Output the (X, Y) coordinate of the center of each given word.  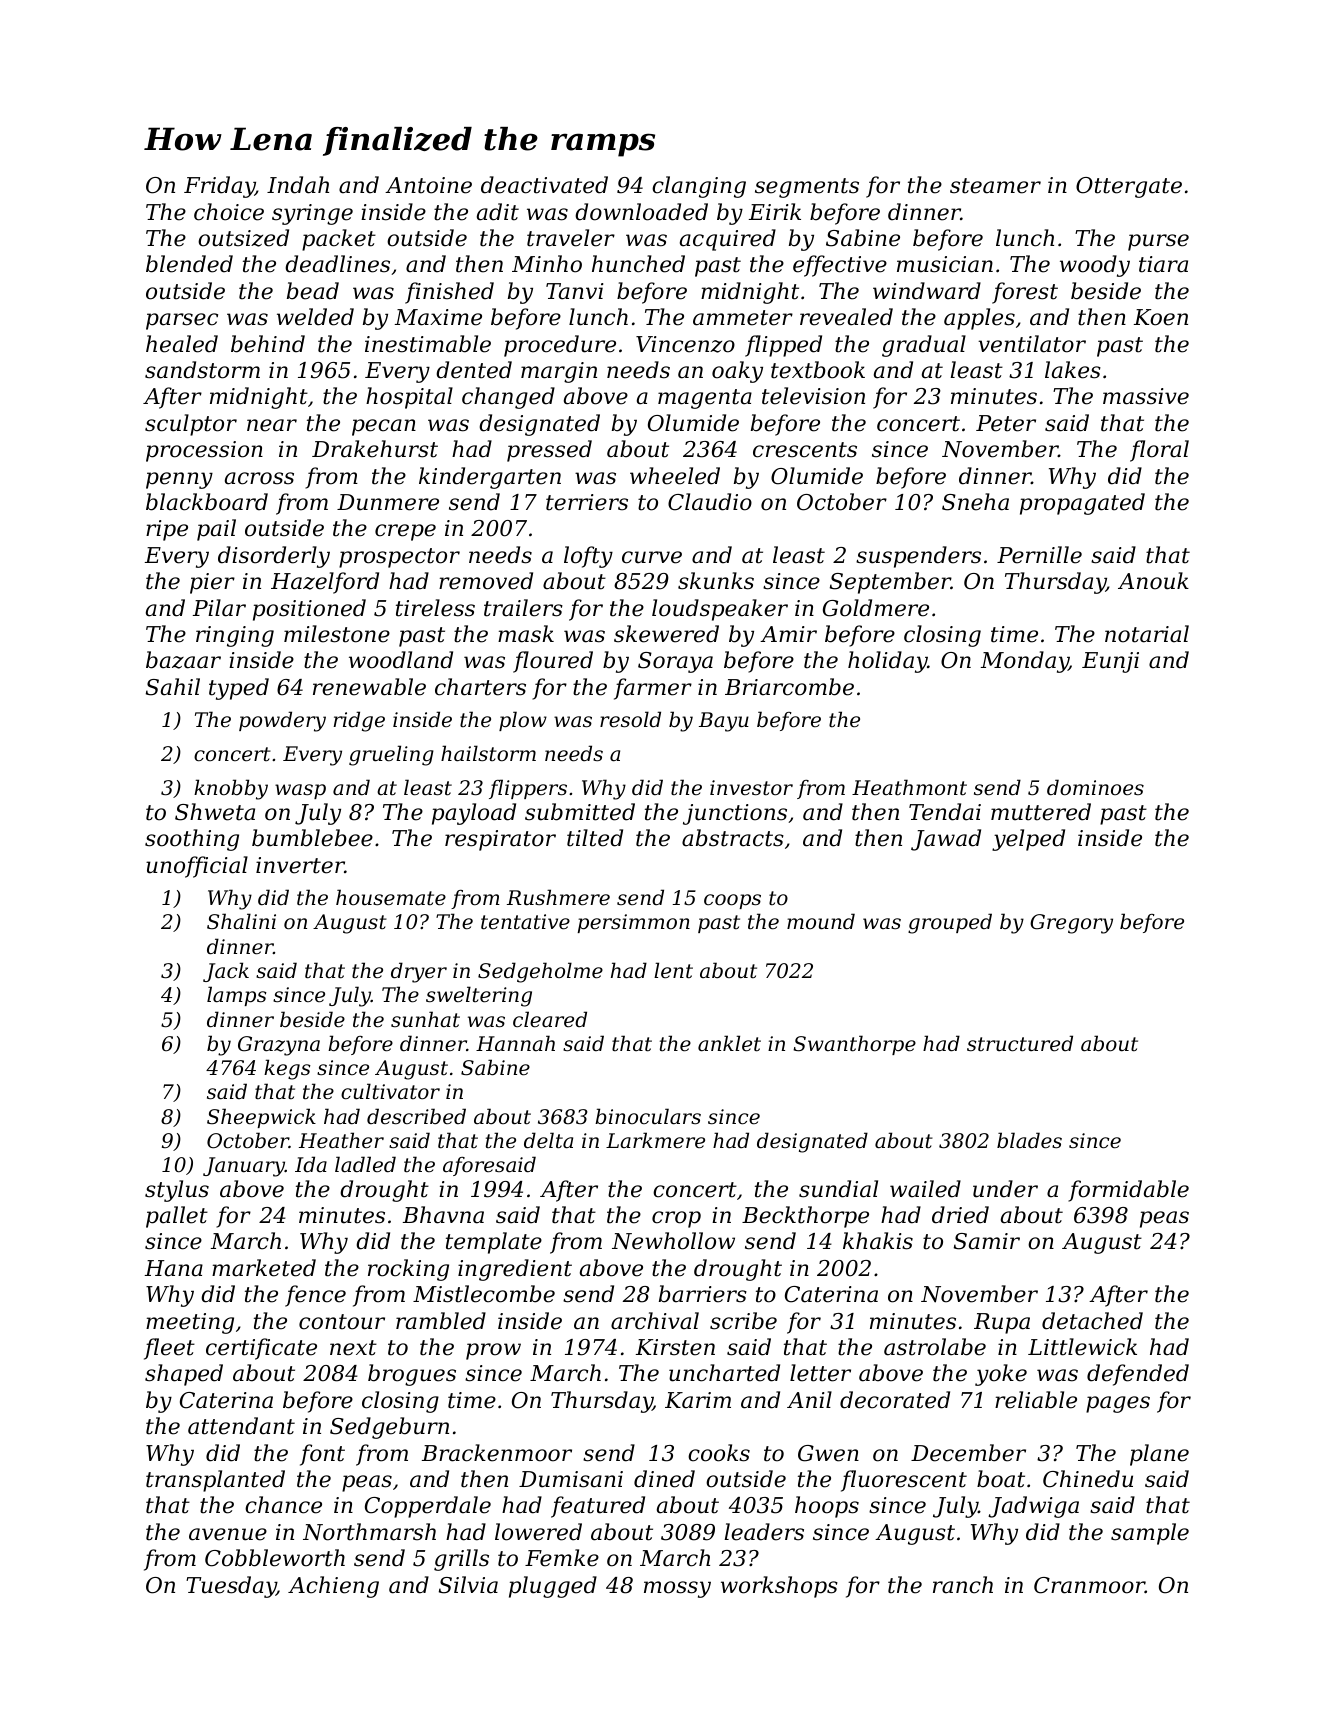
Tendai (945, 812)
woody (1095, 266)
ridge (359, 721)
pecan (384, 427)
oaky (737, 372)
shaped (184, 1375)
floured (553, 662)
